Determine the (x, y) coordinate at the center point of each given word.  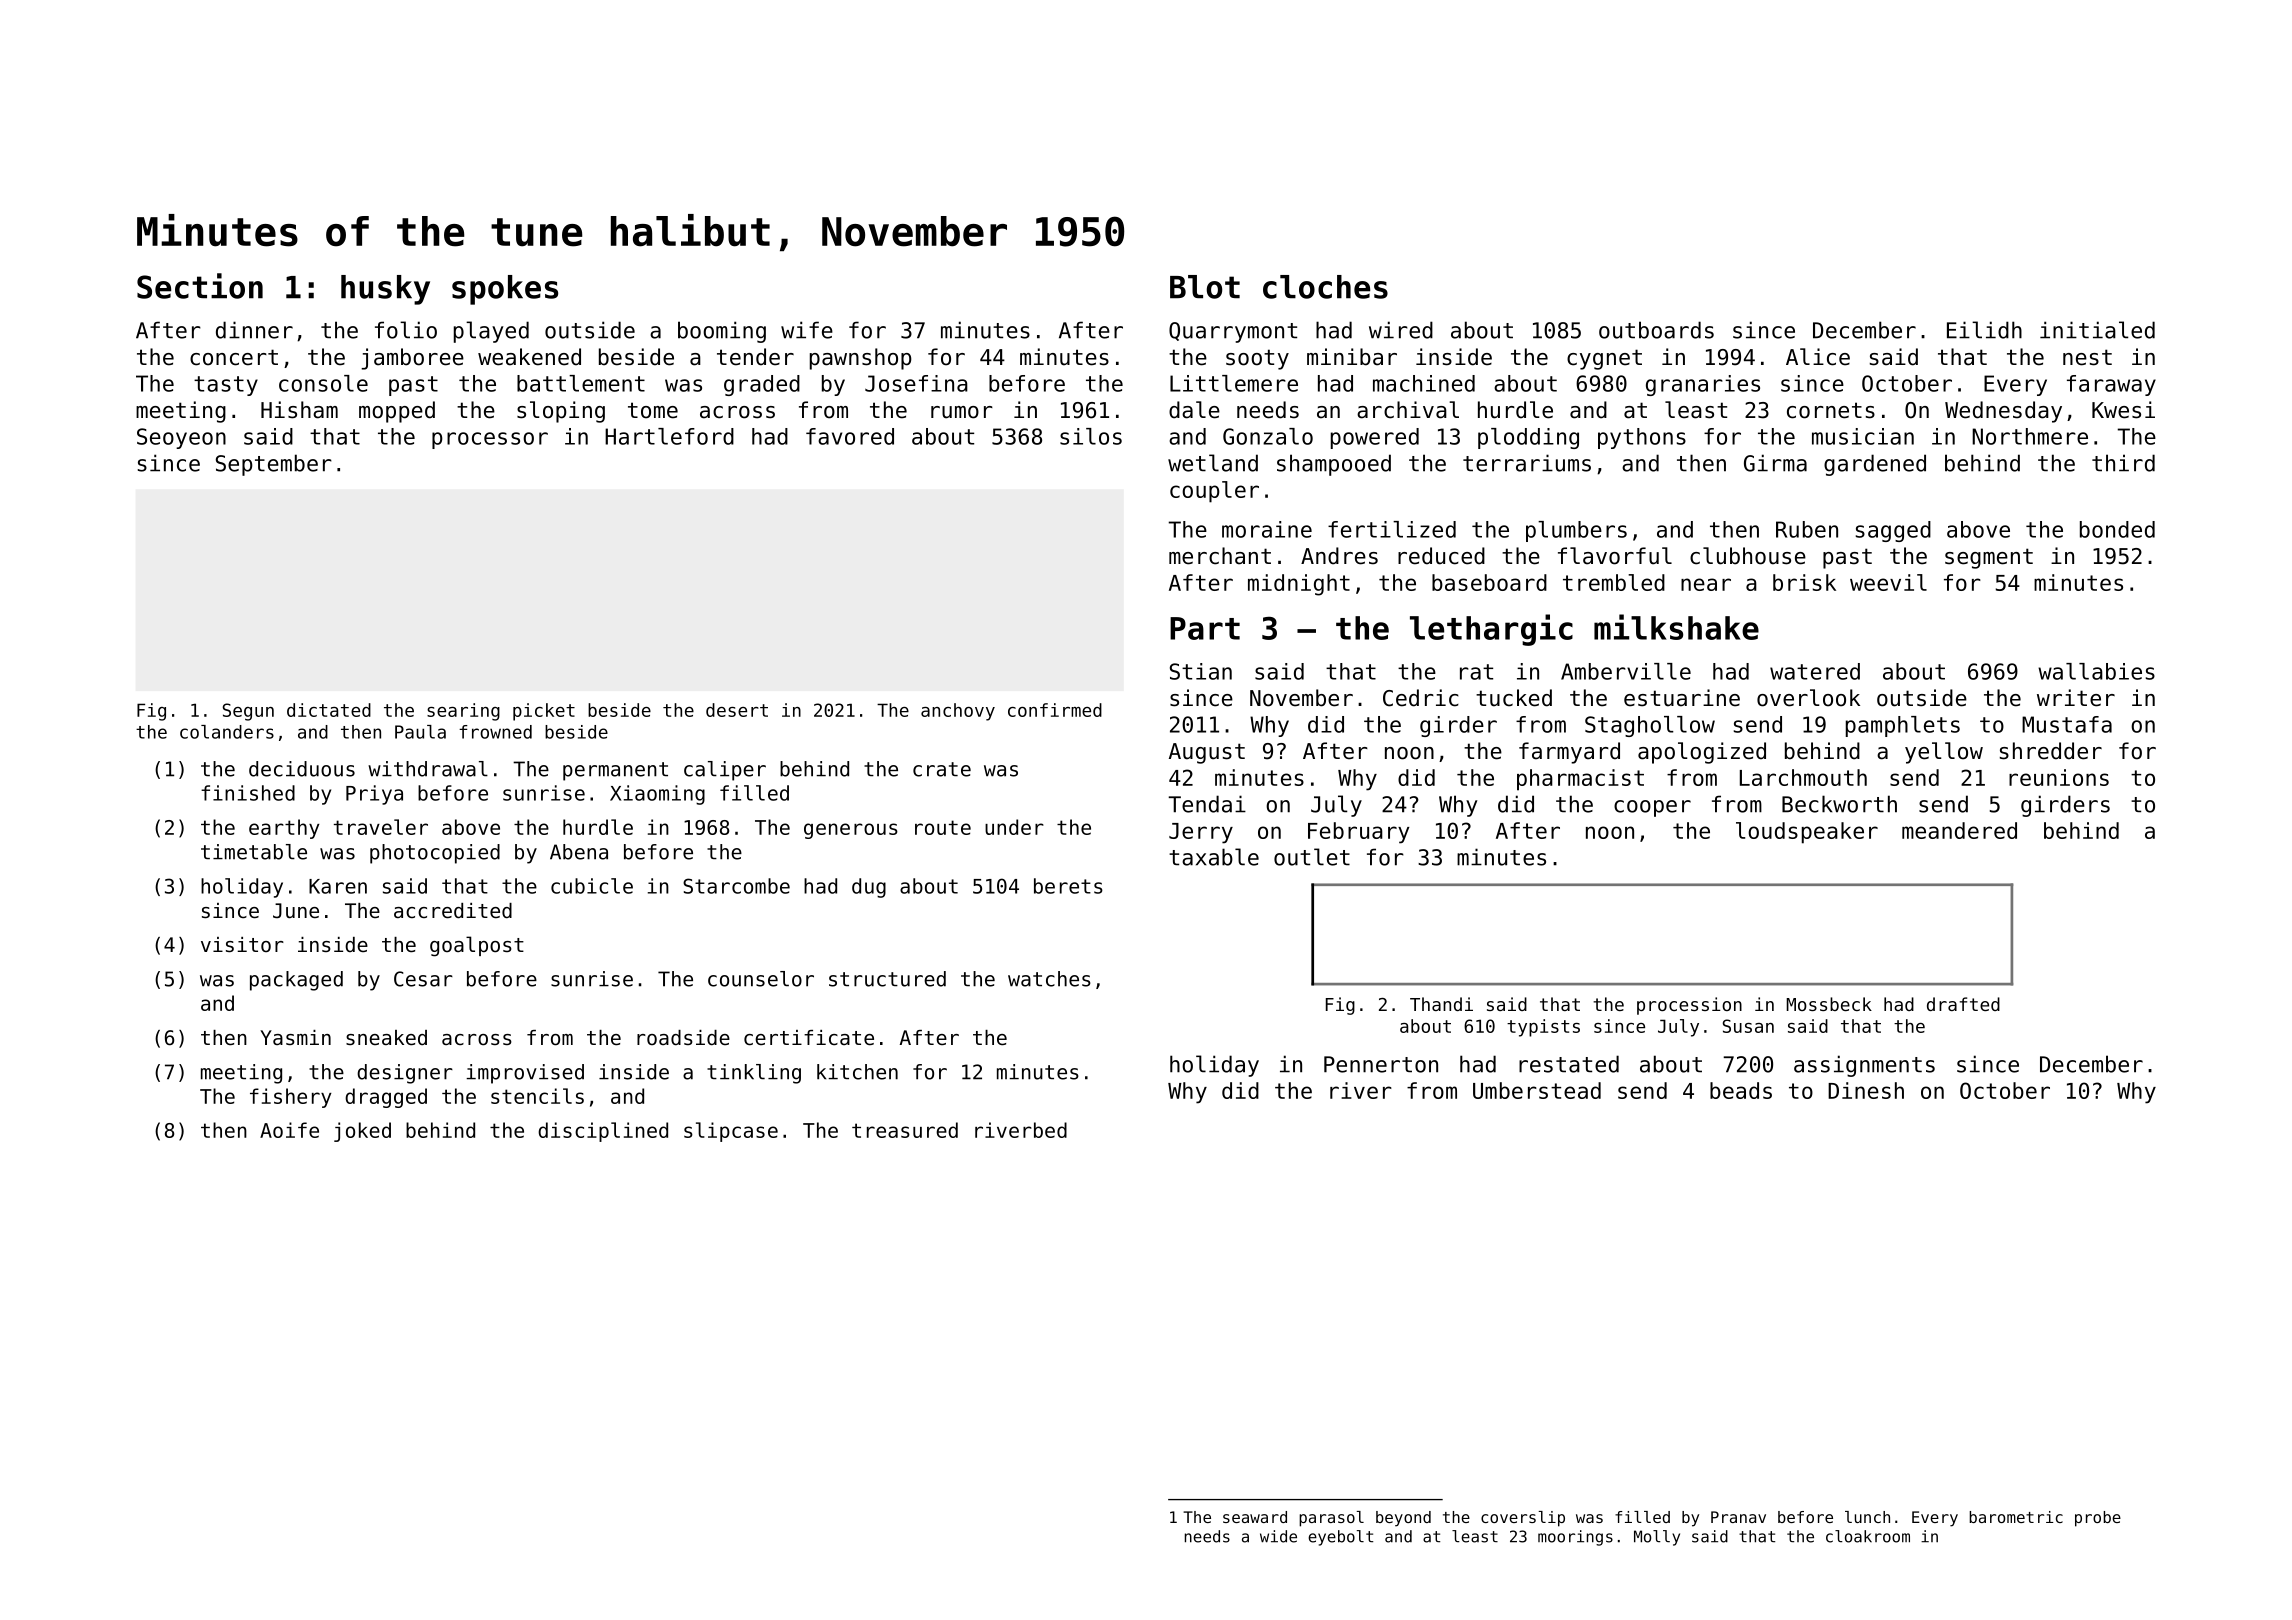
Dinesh (1866, 1090)
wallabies (2096, 671)
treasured (905, 1130)
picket (544, 712)
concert (234, 357)
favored (850, 436)
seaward (1255, 1517)
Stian (1201, 671)
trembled (1614, 582)
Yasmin (295, 1037)
